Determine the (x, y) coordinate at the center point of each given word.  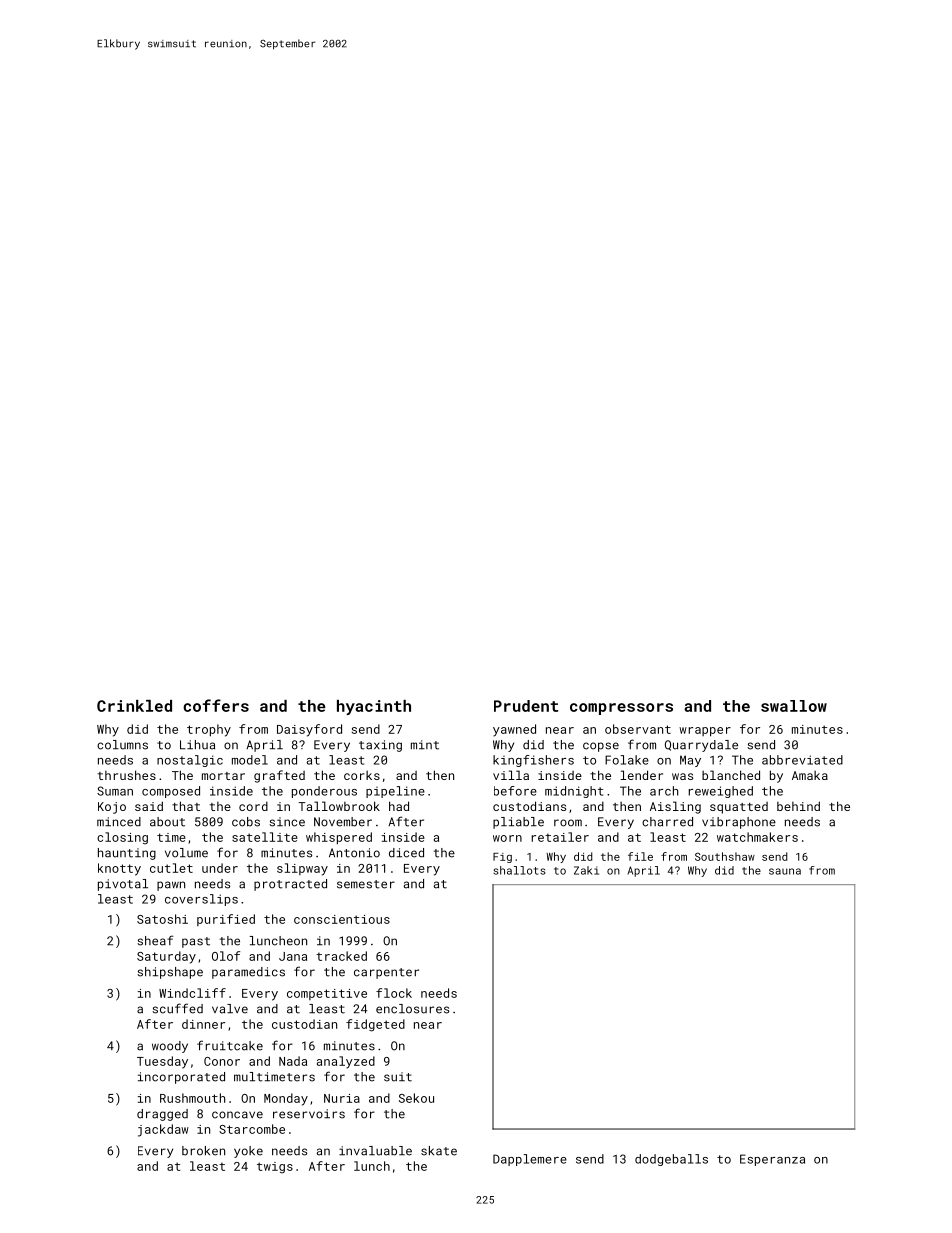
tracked (341, 956)
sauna (785, 871)
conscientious (342, 919)
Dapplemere (530, 1160)
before (515, 791)
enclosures (412, 1009)
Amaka (810, 775)
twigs (275, 1168)
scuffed (177, 1008)
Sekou (416, 1098)
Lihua (197, 745)
